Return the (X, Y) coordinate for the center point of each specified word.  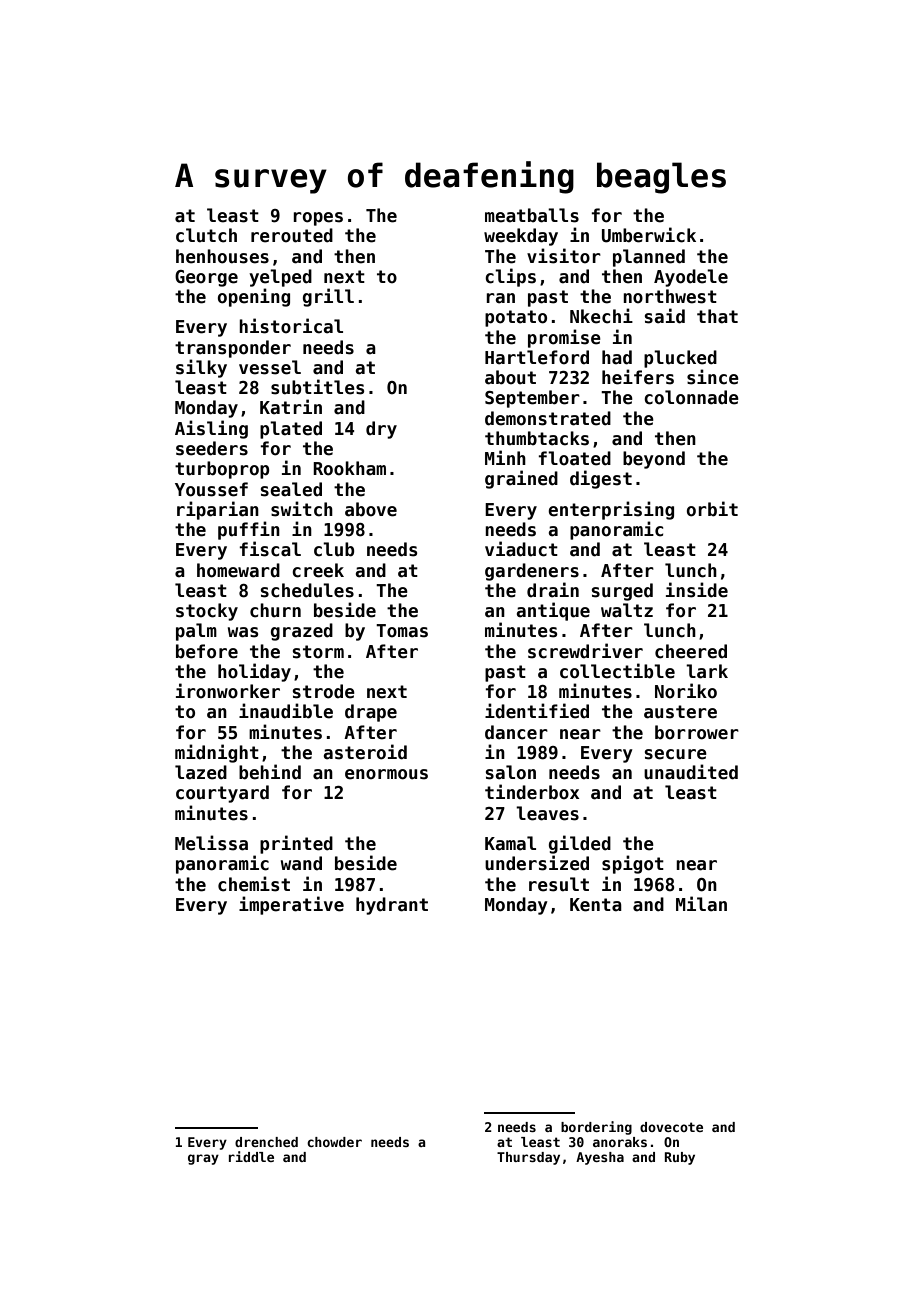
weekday (521, 237)
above (371, 509)
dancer (516, 732)
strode (324, 691)
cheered (691, 651)
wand (301, 863)
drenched (266, 1142)
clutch (206, 235)
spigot (633, 864)
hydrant (392, 906)
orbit (712, 509)
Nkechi (601, 316)
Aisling (211, 429)
